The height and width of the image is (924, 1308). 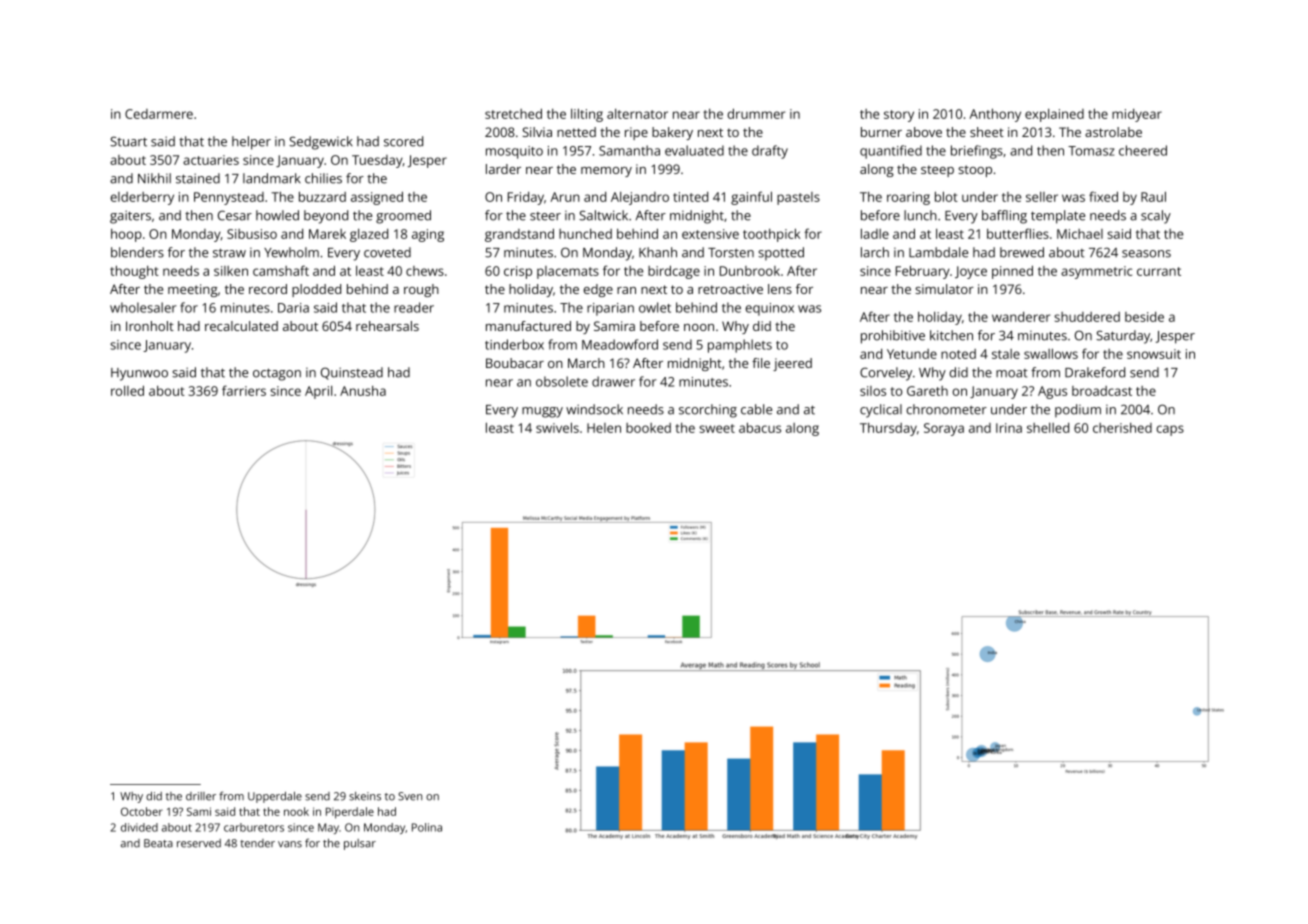 What do you see at coordinates (528, 326) in the image?
I see `manufactured` at bounding box center [528, 326].
